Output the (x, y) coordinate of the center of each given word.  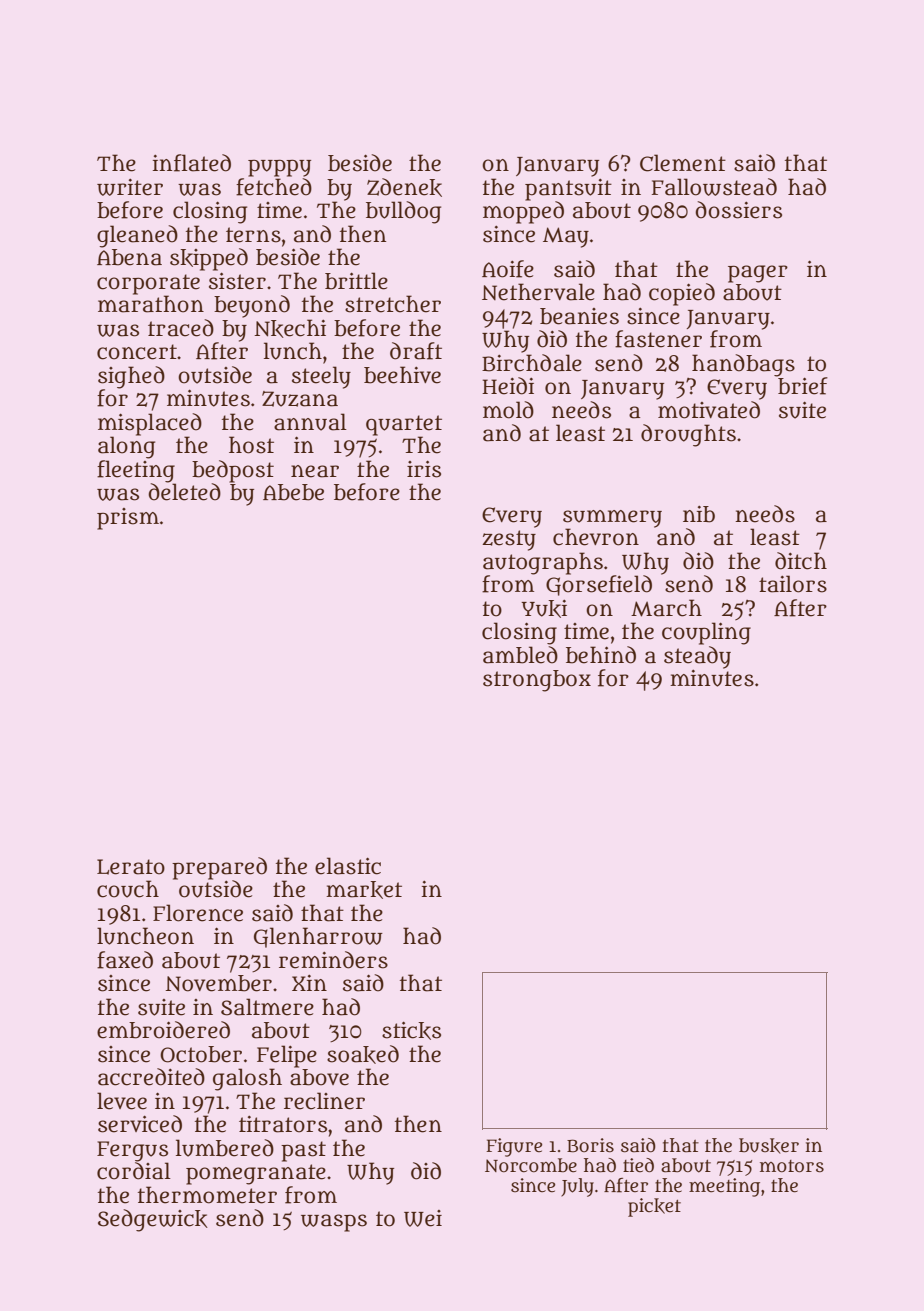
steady (697, 657)
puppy (279, 168)
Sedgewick (153, 1220)
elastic (348, 866)
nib (699, 514)
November (218, 983)
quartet (404, 425)
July (577, 1187)
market (364, 890)
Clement (683, 163)
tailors (793, 584)
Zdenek (404, 187)
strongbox (537, 681)
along (126, 447)
